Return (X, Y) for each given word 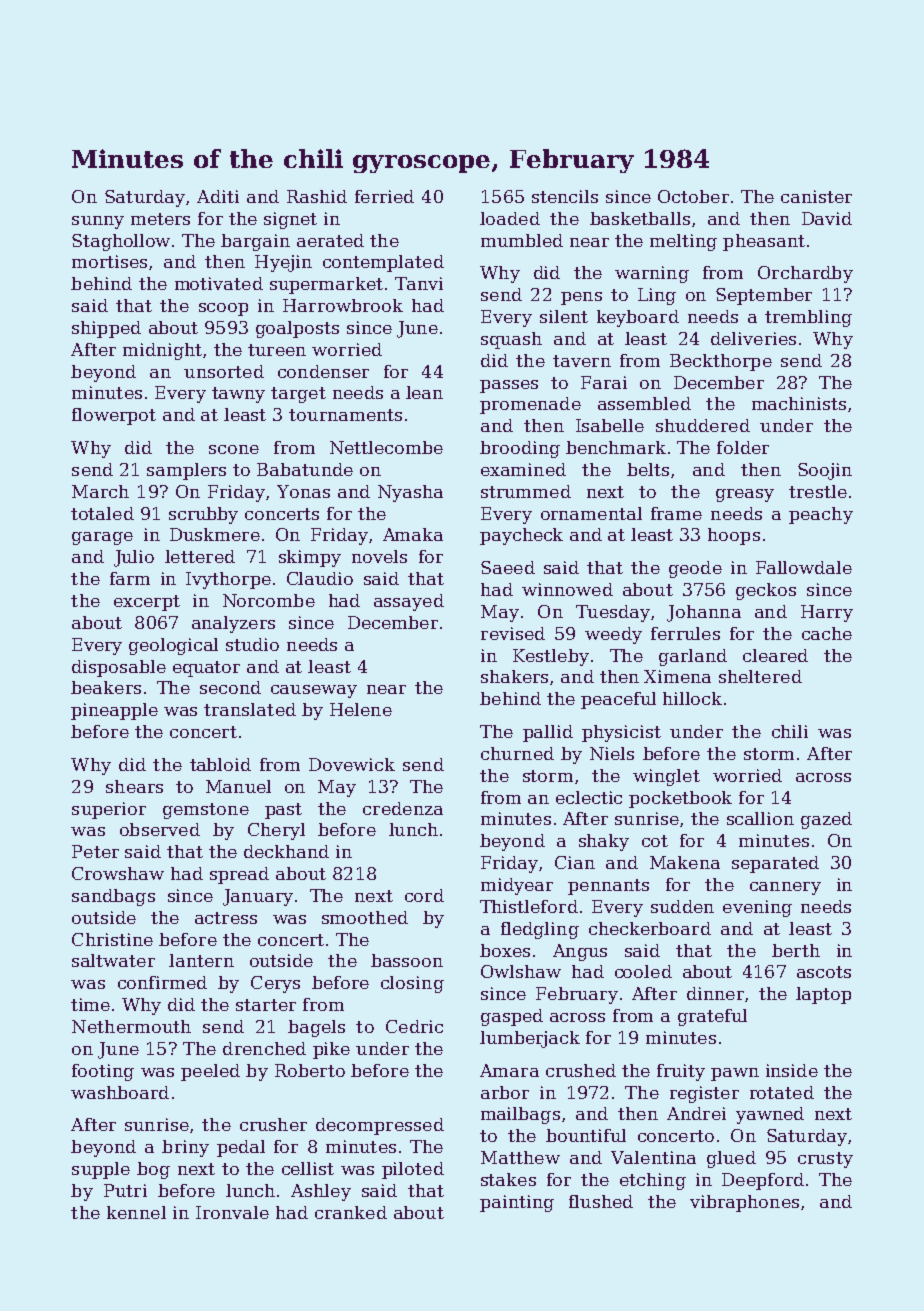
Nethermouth (131, 1026)
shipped (106, 329)
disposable (119, 668)
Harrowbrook (343, 305)
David (827, 218)
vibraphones (744, 1203)
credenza (403, 808)
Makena (685, 862)
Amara (509, 1070)
